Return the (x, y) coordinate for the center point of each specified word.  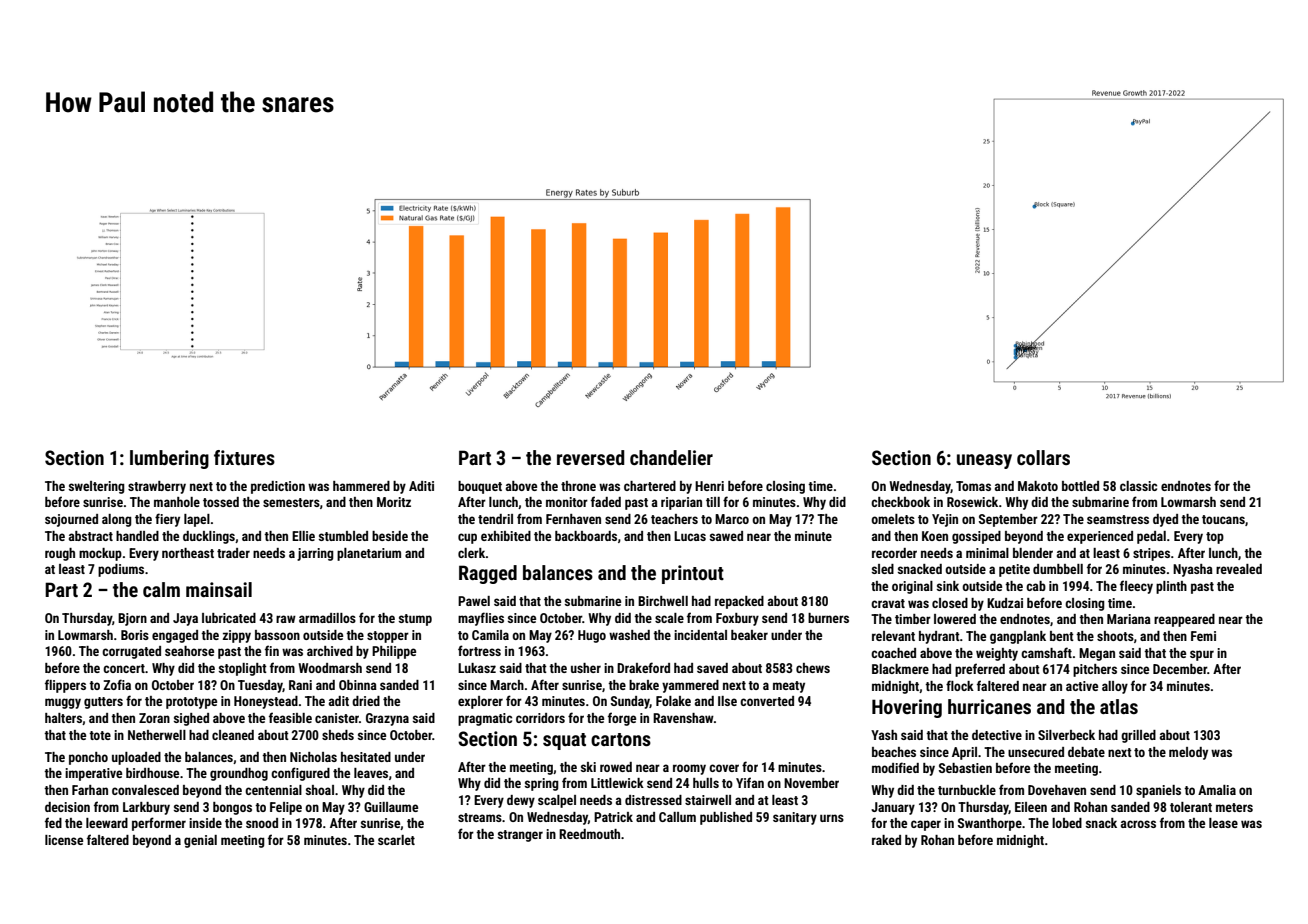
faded (606, 501)
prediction (278, 487)
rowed (616, 767)
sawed (726, 536)
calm (161, 589)
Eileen (1031, 807)
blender (1033, 553)
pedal (1151, 537)
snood (262, 823)
